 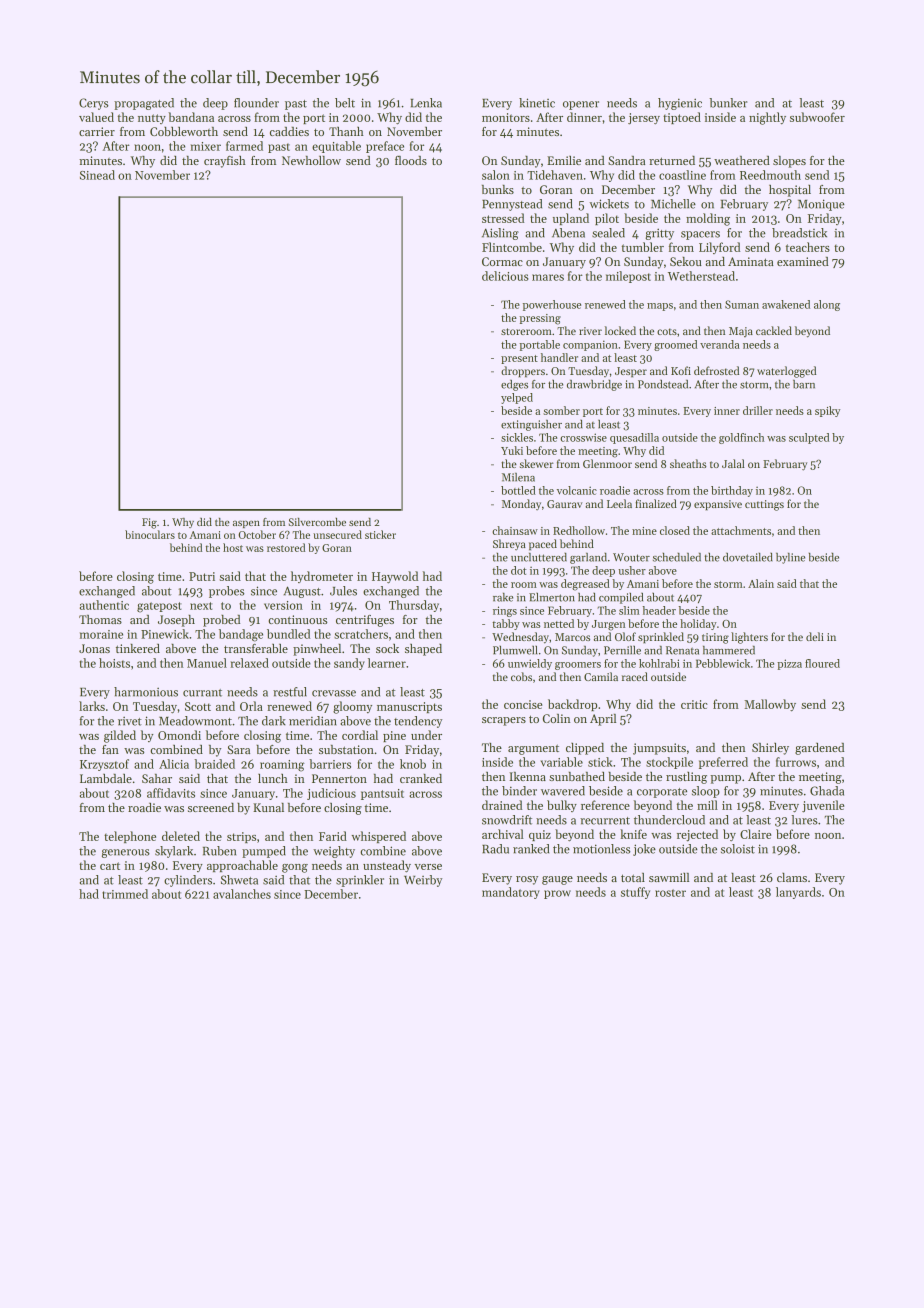 What do you see at coordinates (149, 523) in the screenshot?
I see `Fig` at bounding box center [149, 523].
